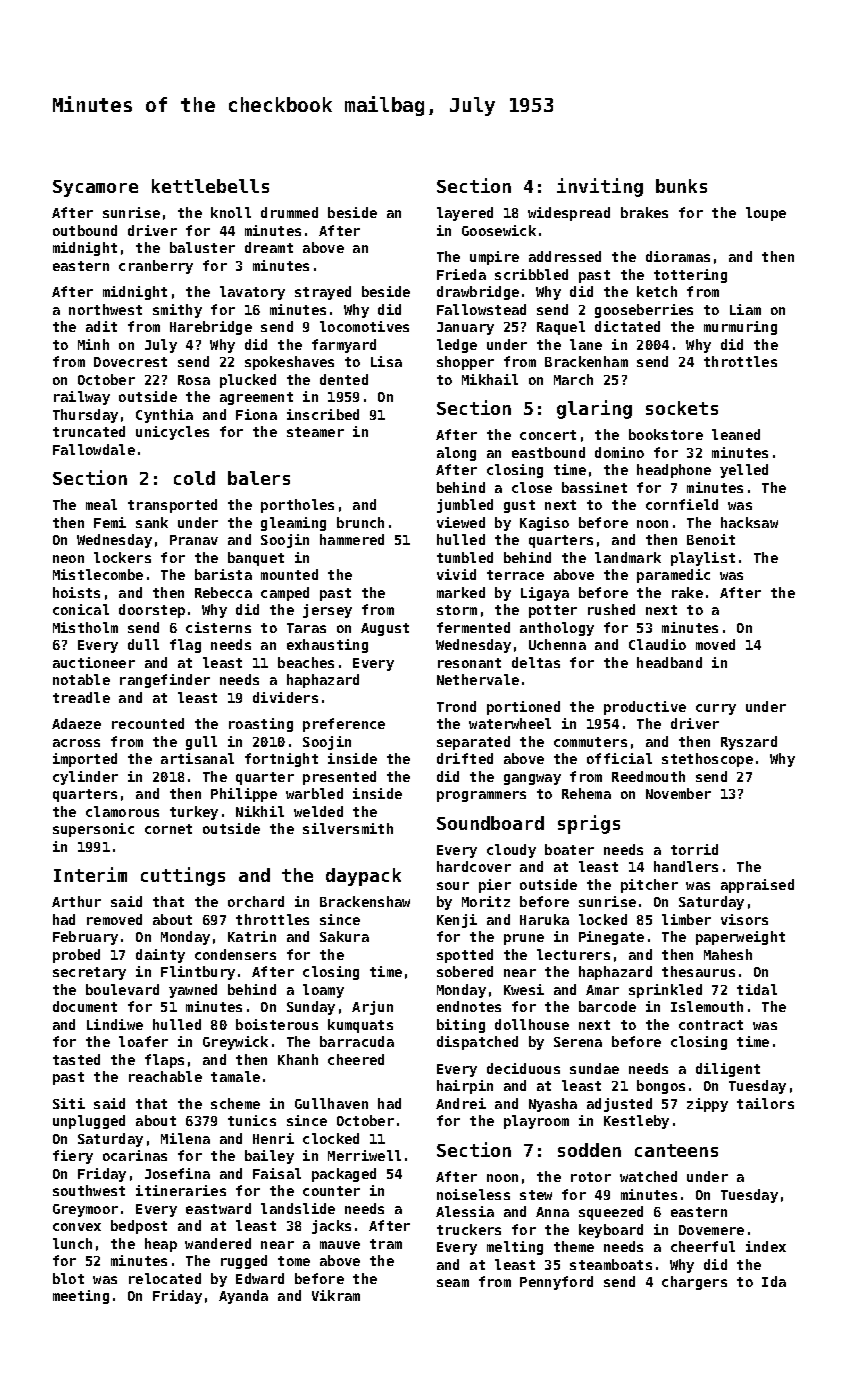 The image size is (849, 1400). I want to click on cloudy, so click(511, 851).
